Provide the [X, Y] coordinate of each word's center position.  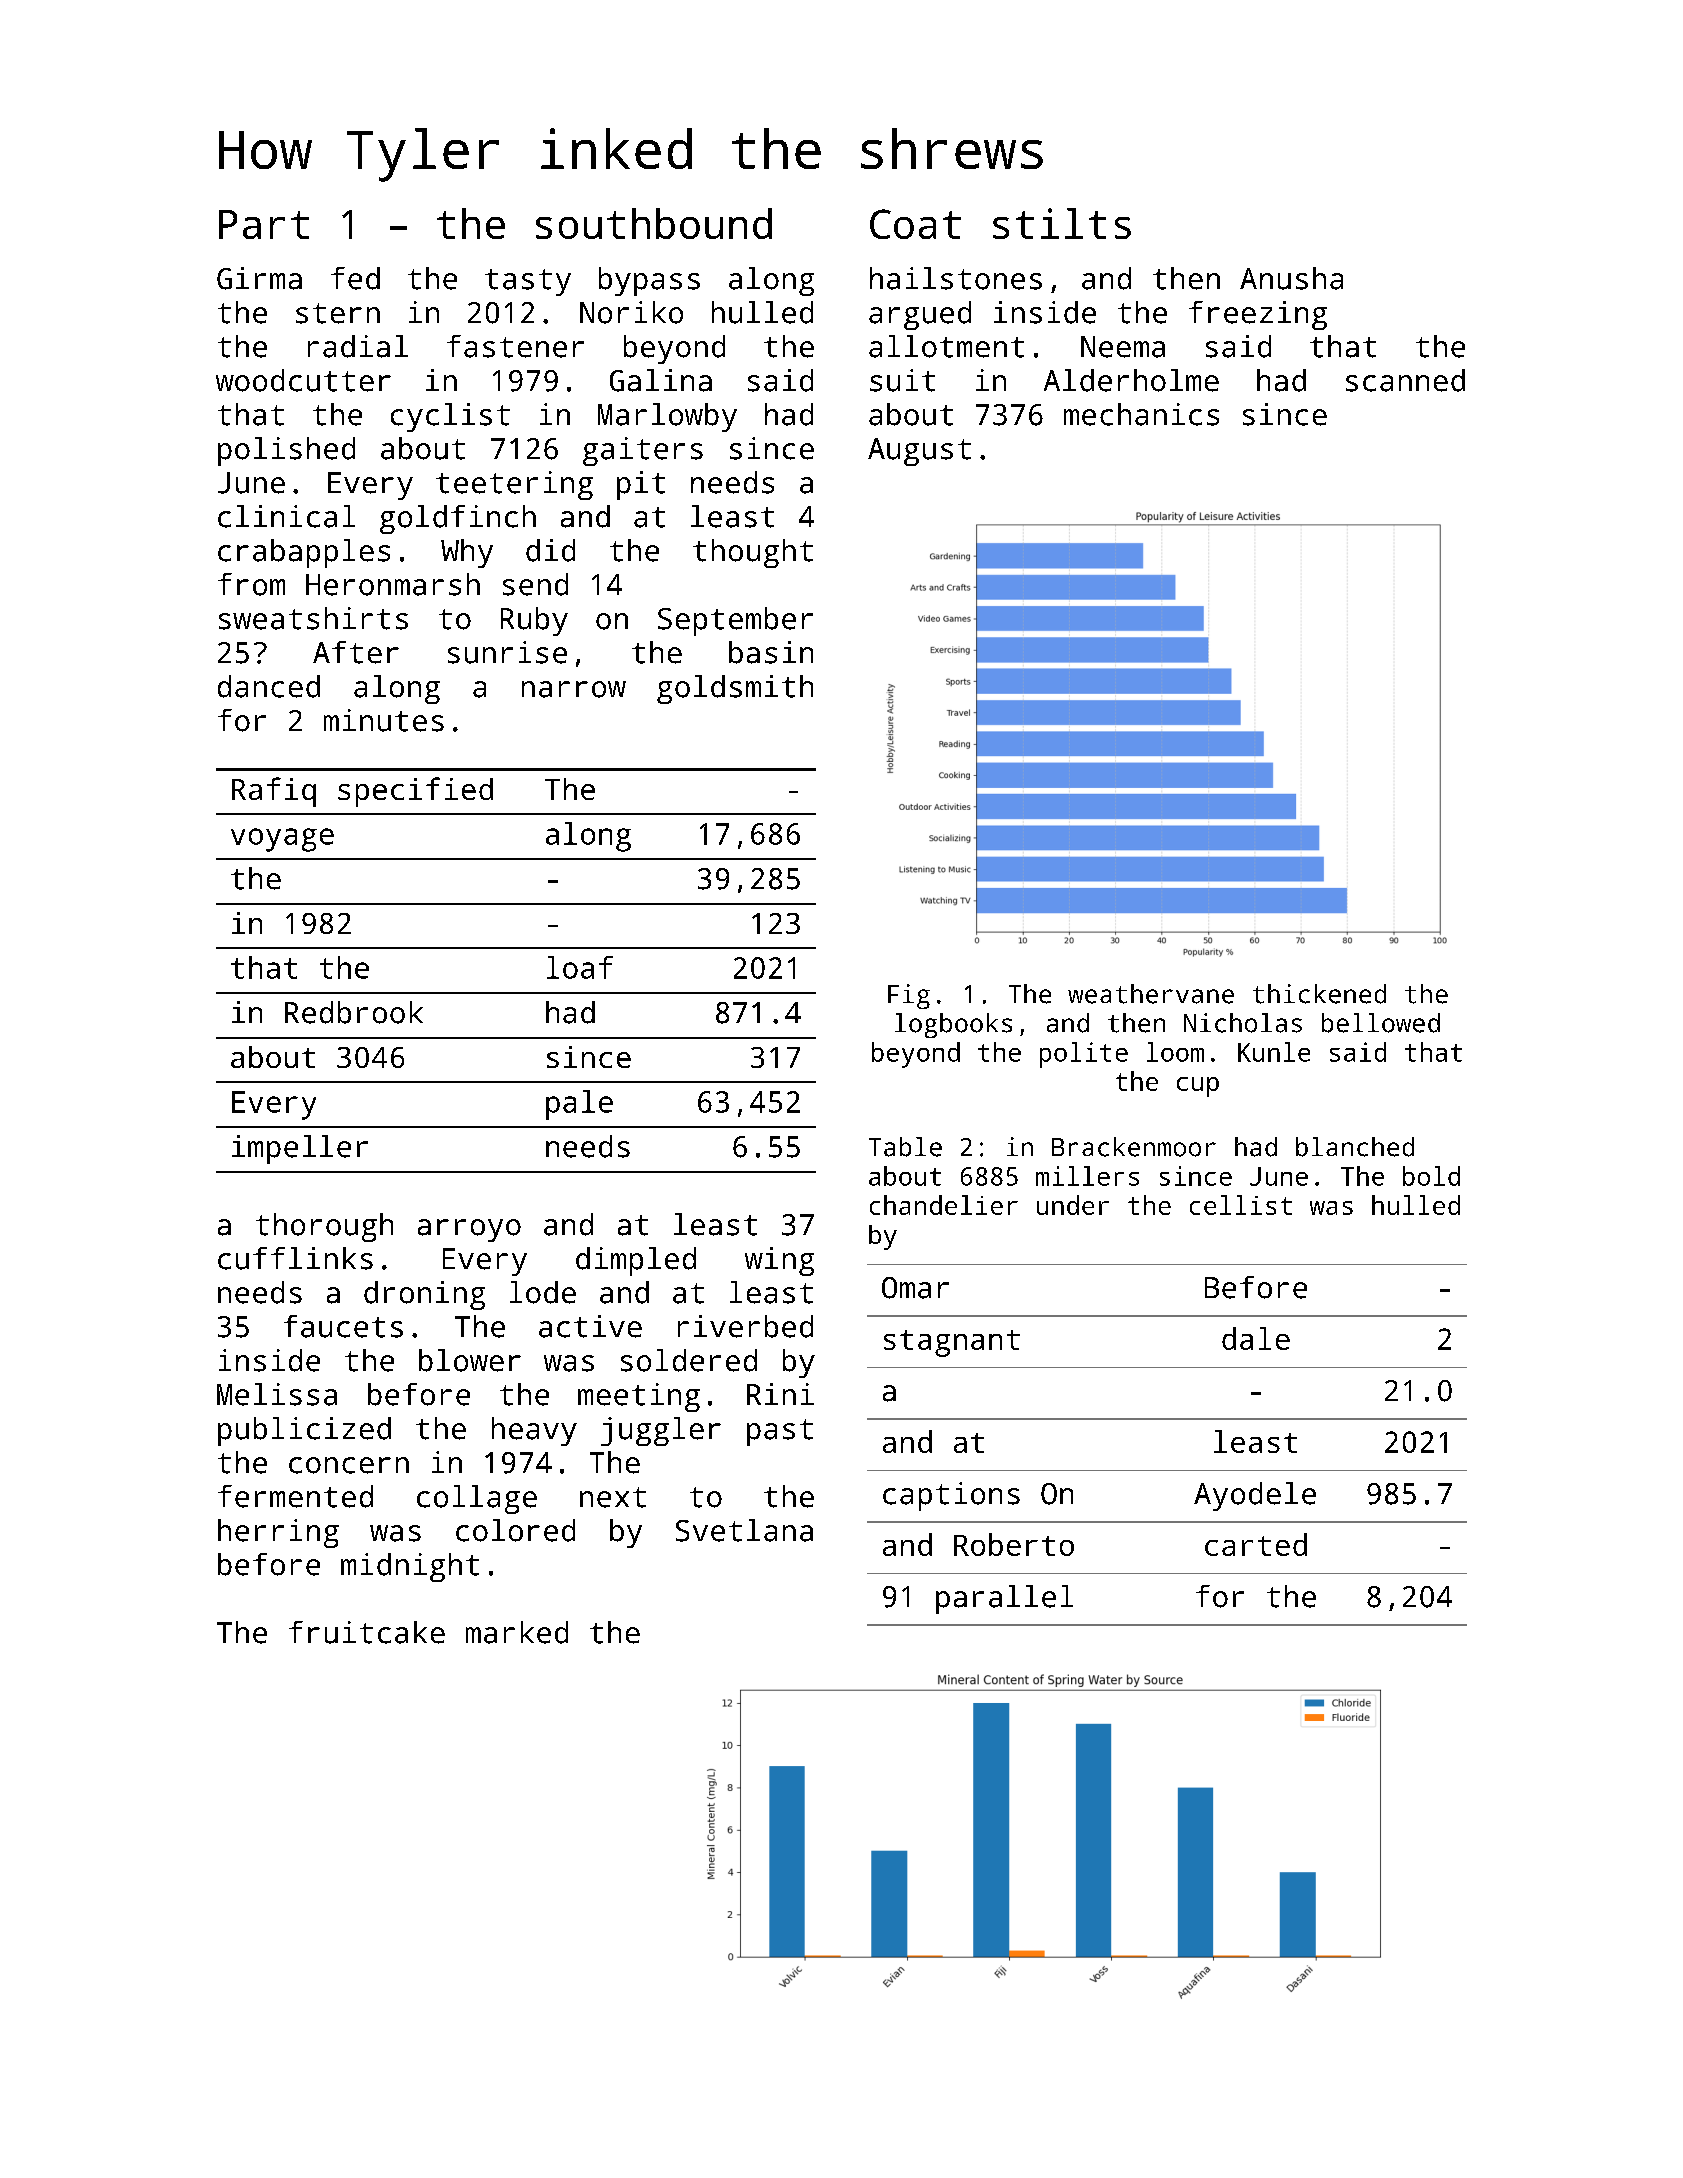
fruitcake [367, 1632]
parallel [1004, 1599]
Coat [915, 224]
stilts [1062, 223]
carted [1256, 1544]
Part [264, 224]
